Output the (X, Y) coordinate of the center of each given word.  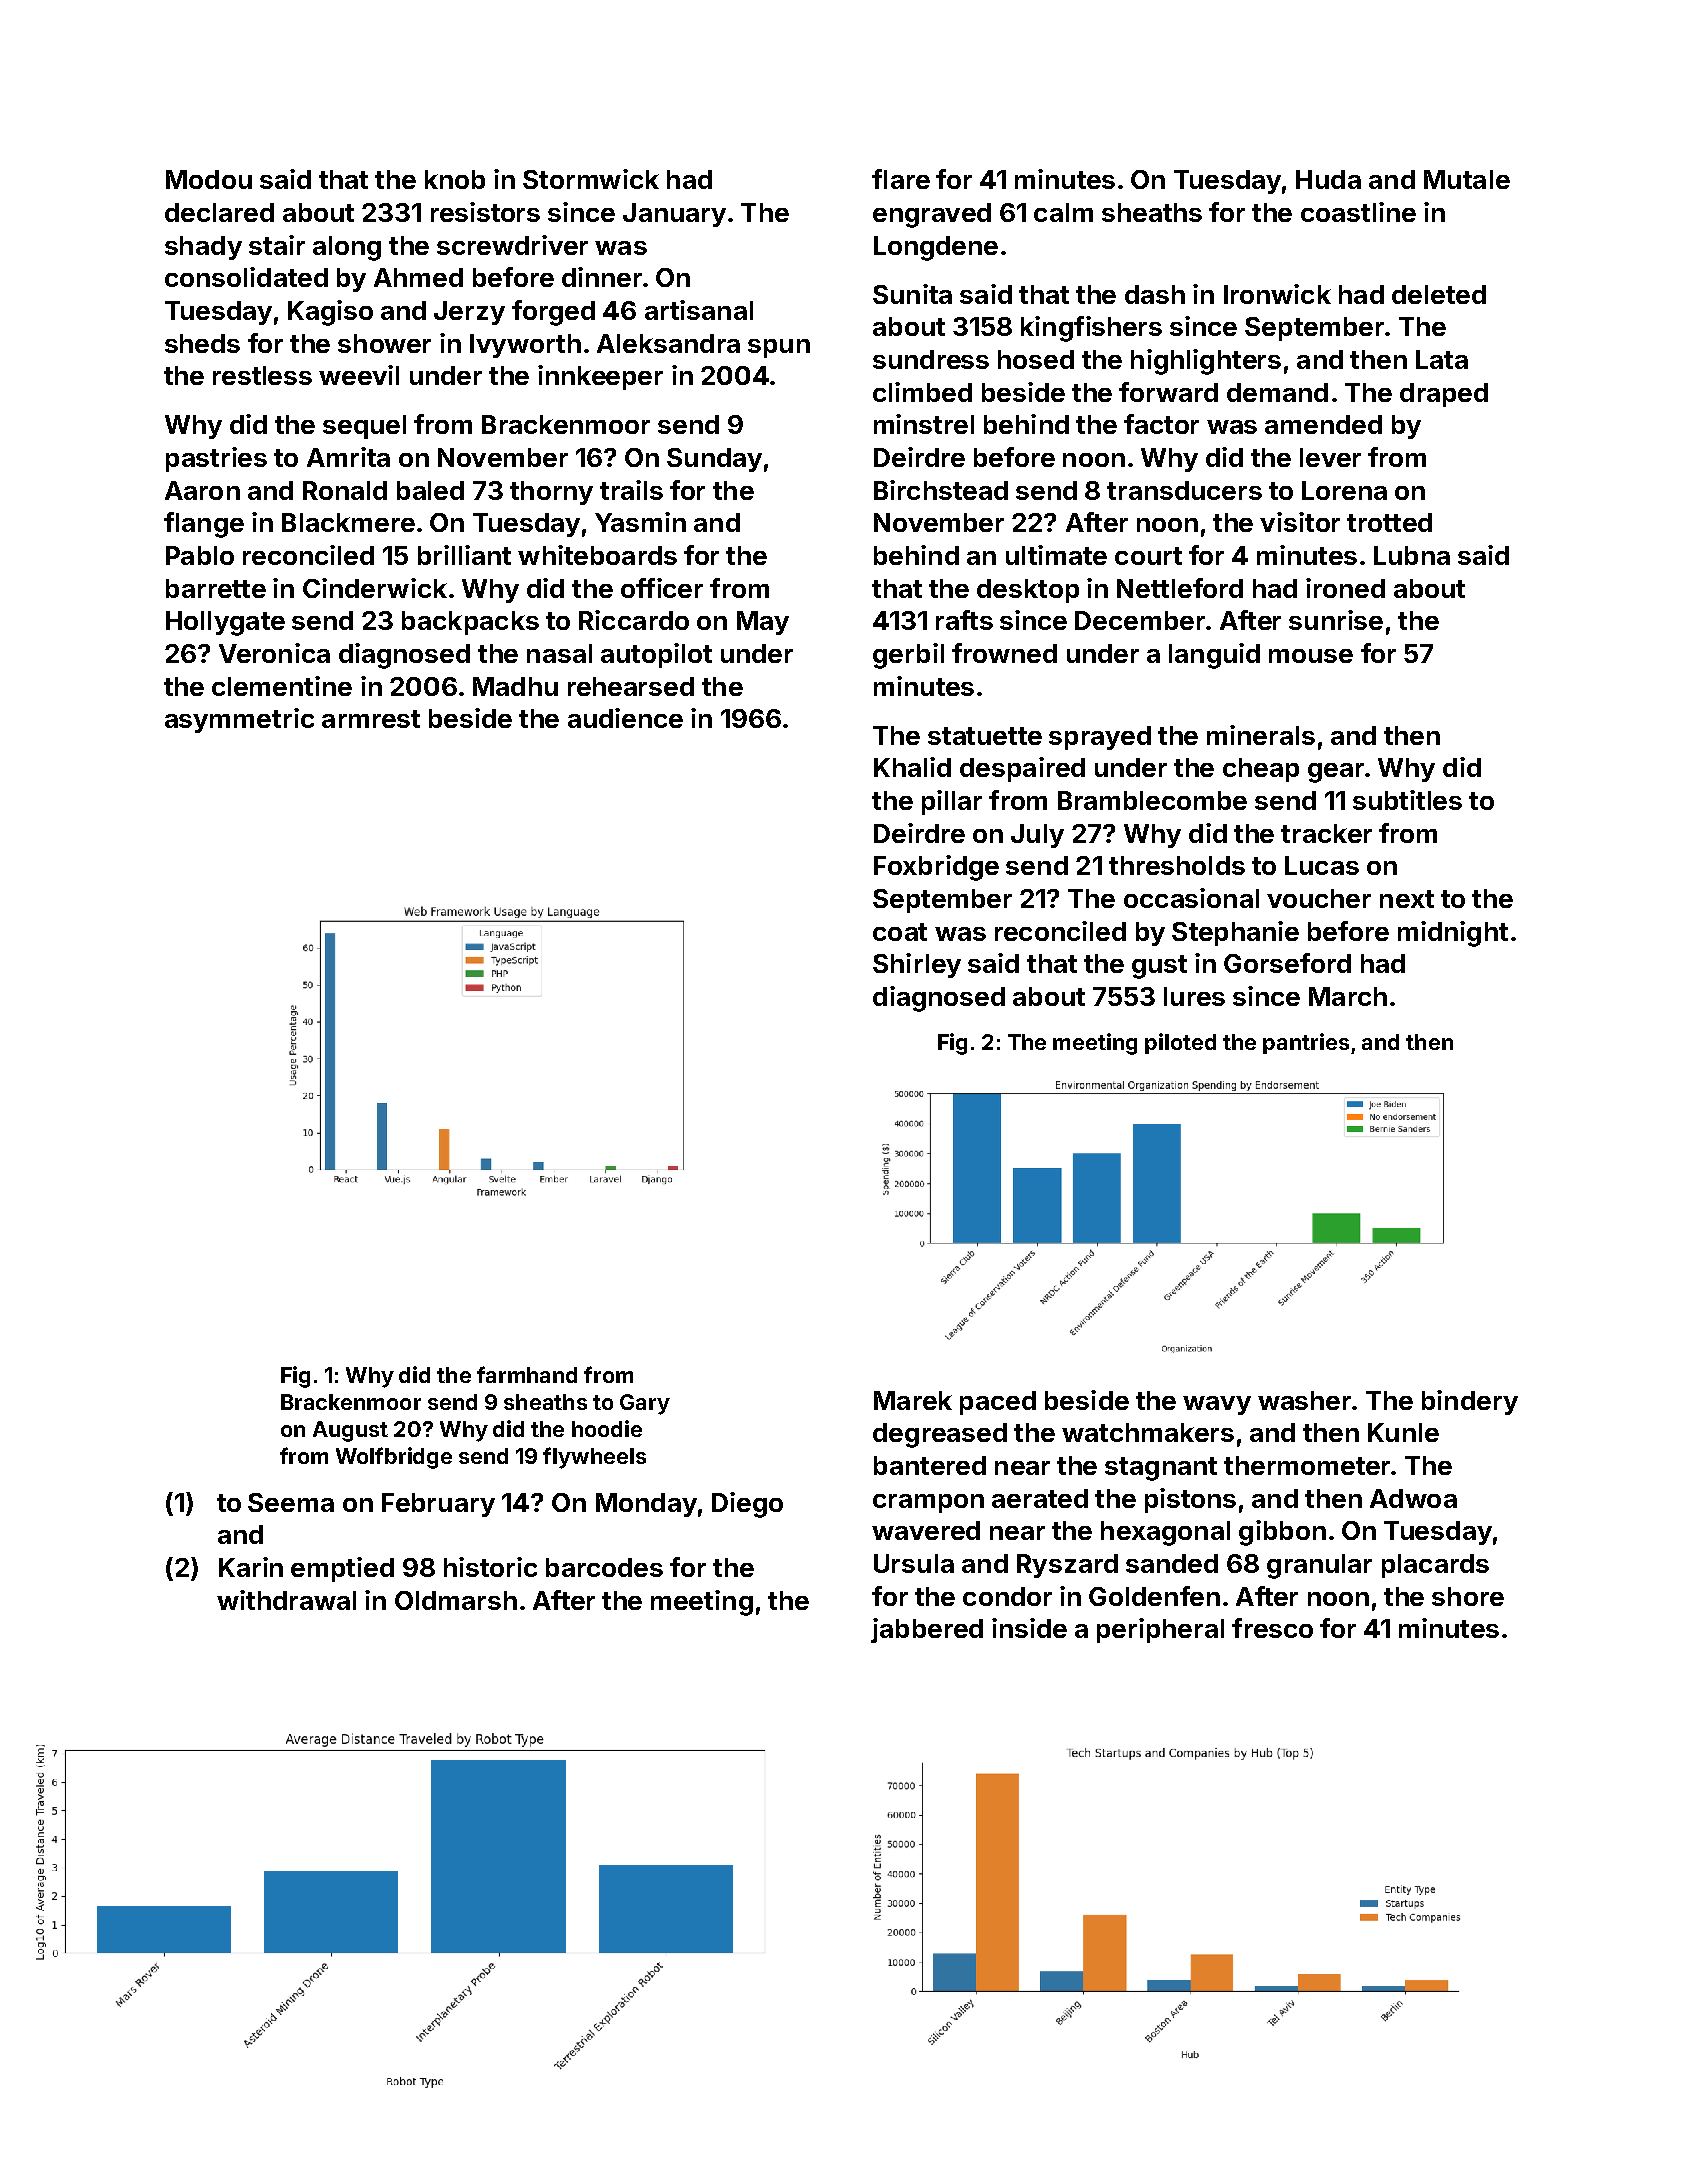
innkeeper (600, 377)
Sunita (912, 294)
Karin (251, 1567)
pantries (1306, 1043)
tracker (1326, 833)
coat (900, 932)
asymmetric (239, 720)
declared (219, 212)
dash (1155, 294)
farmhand (527, 1374)
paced (998, 1403)
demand (1277, 392)
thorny (551, 493)
